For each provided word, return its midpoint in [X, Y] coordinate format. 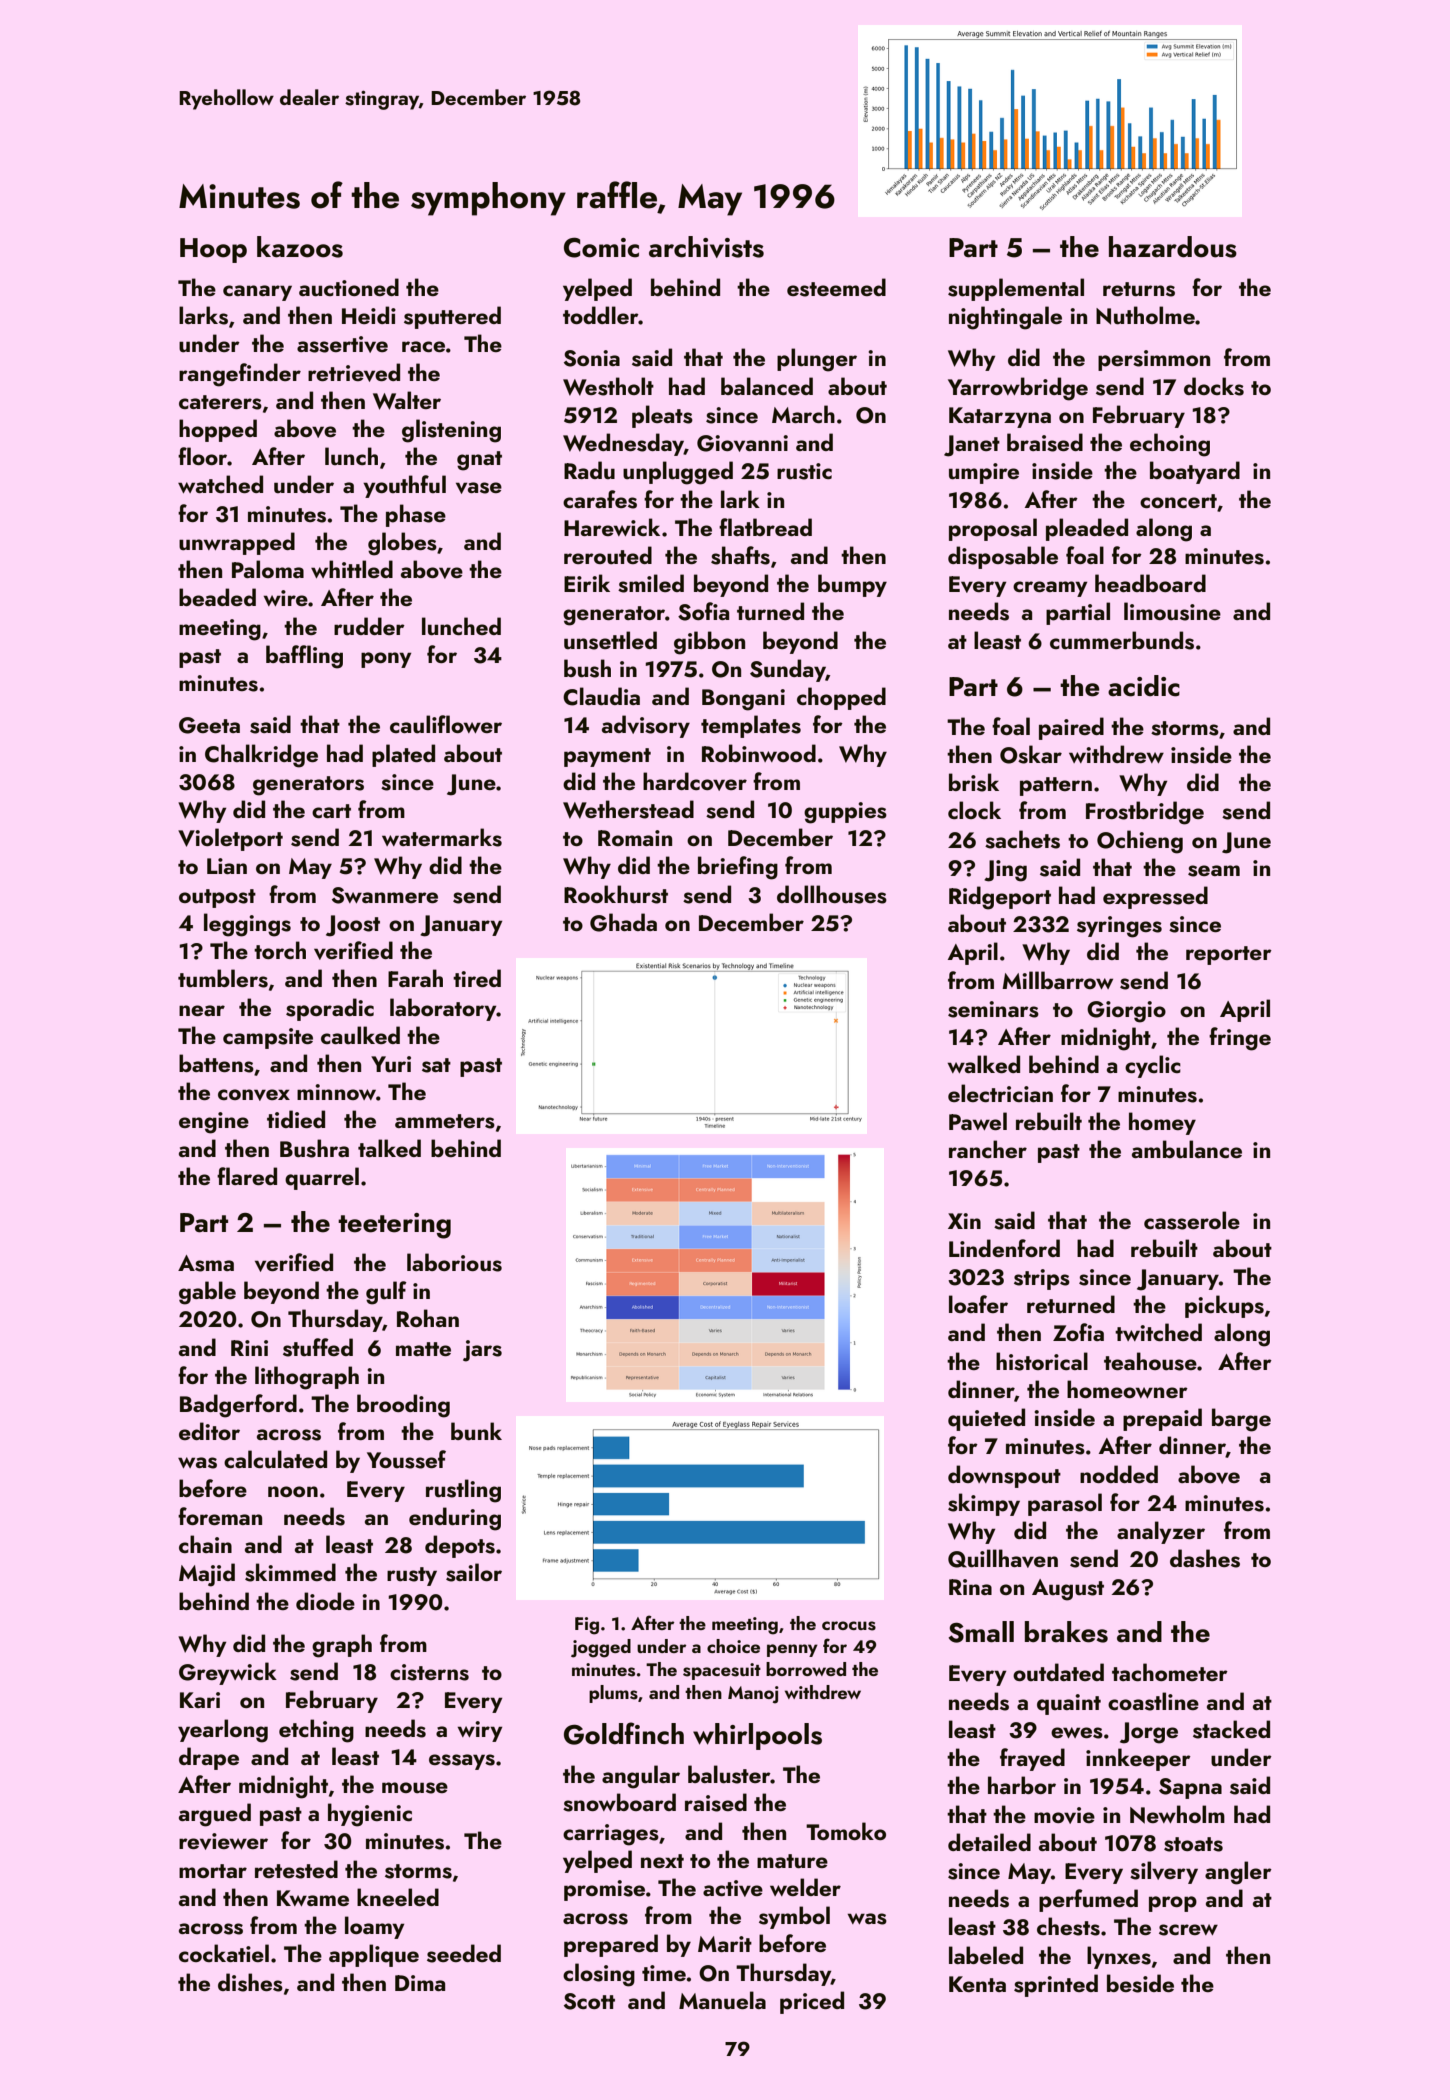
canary [257, 293]
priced [812, 2002]
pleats [662, 416]
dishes [250, 1982]
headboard [1150, 583]
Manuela [722, 2000]
